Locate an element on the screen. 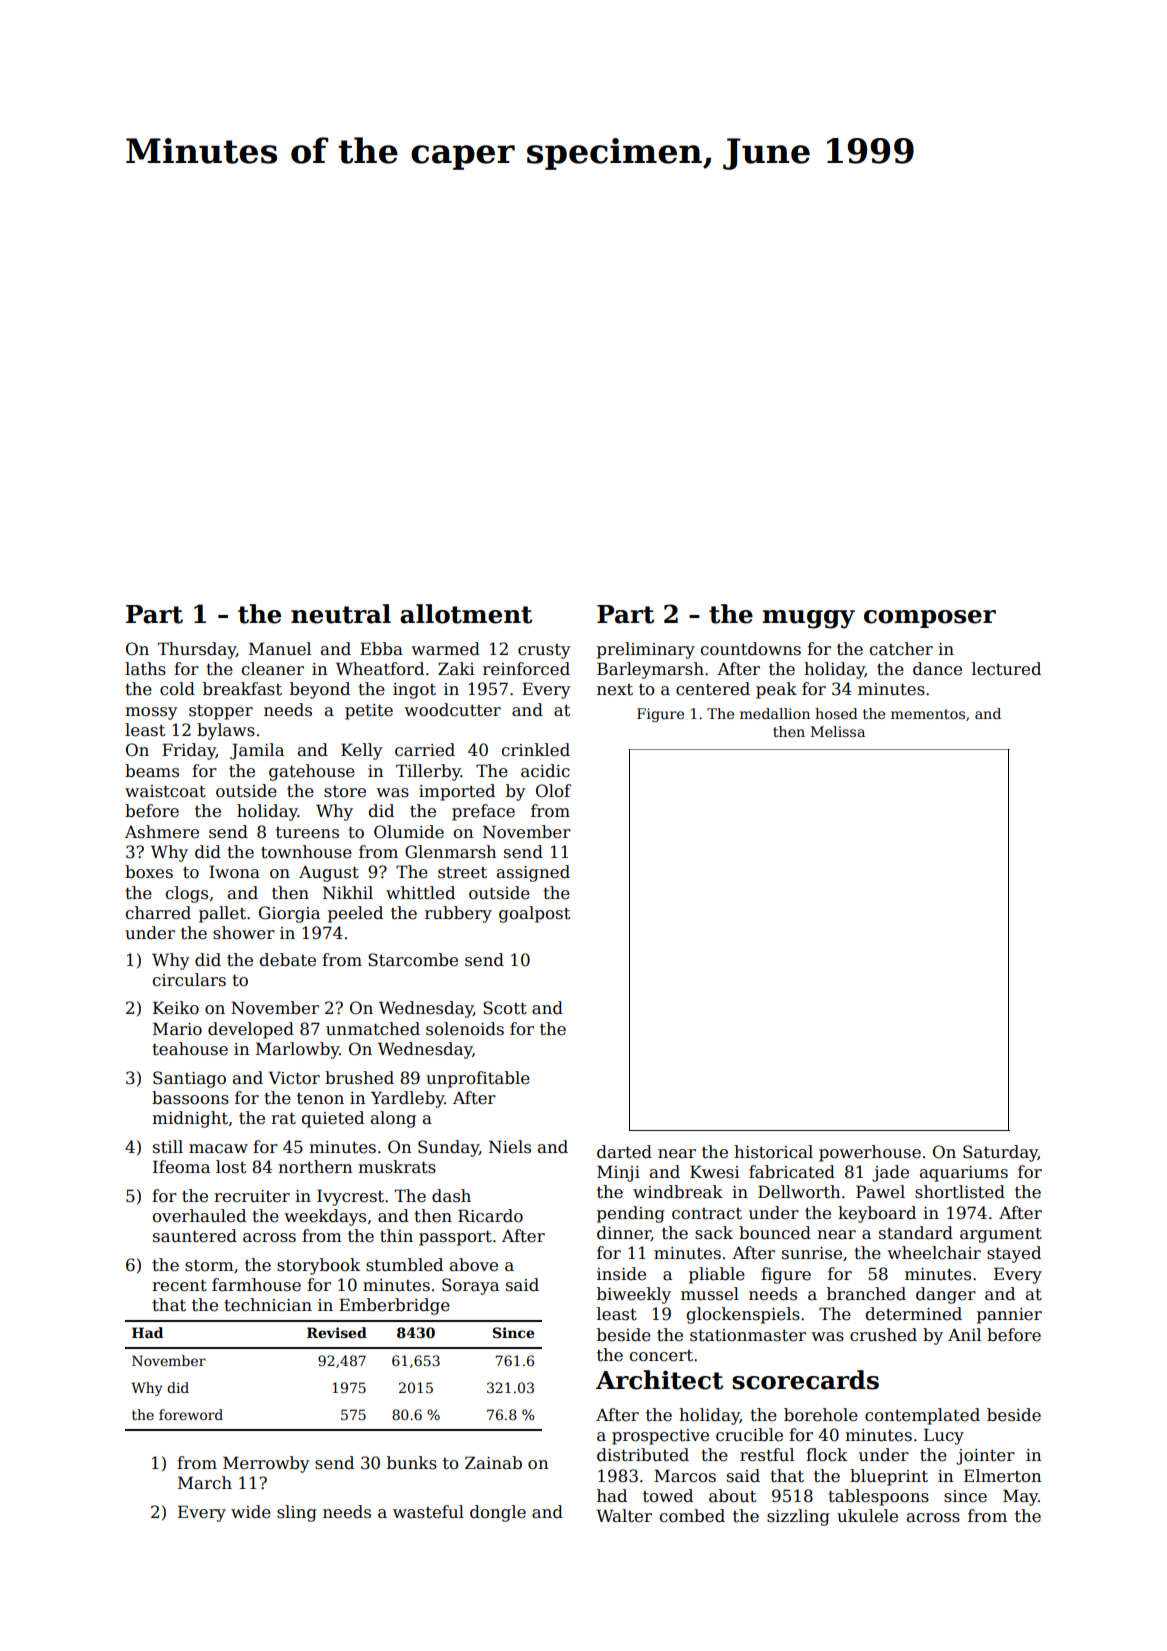  neutral is located at coordinates (341, 614).
